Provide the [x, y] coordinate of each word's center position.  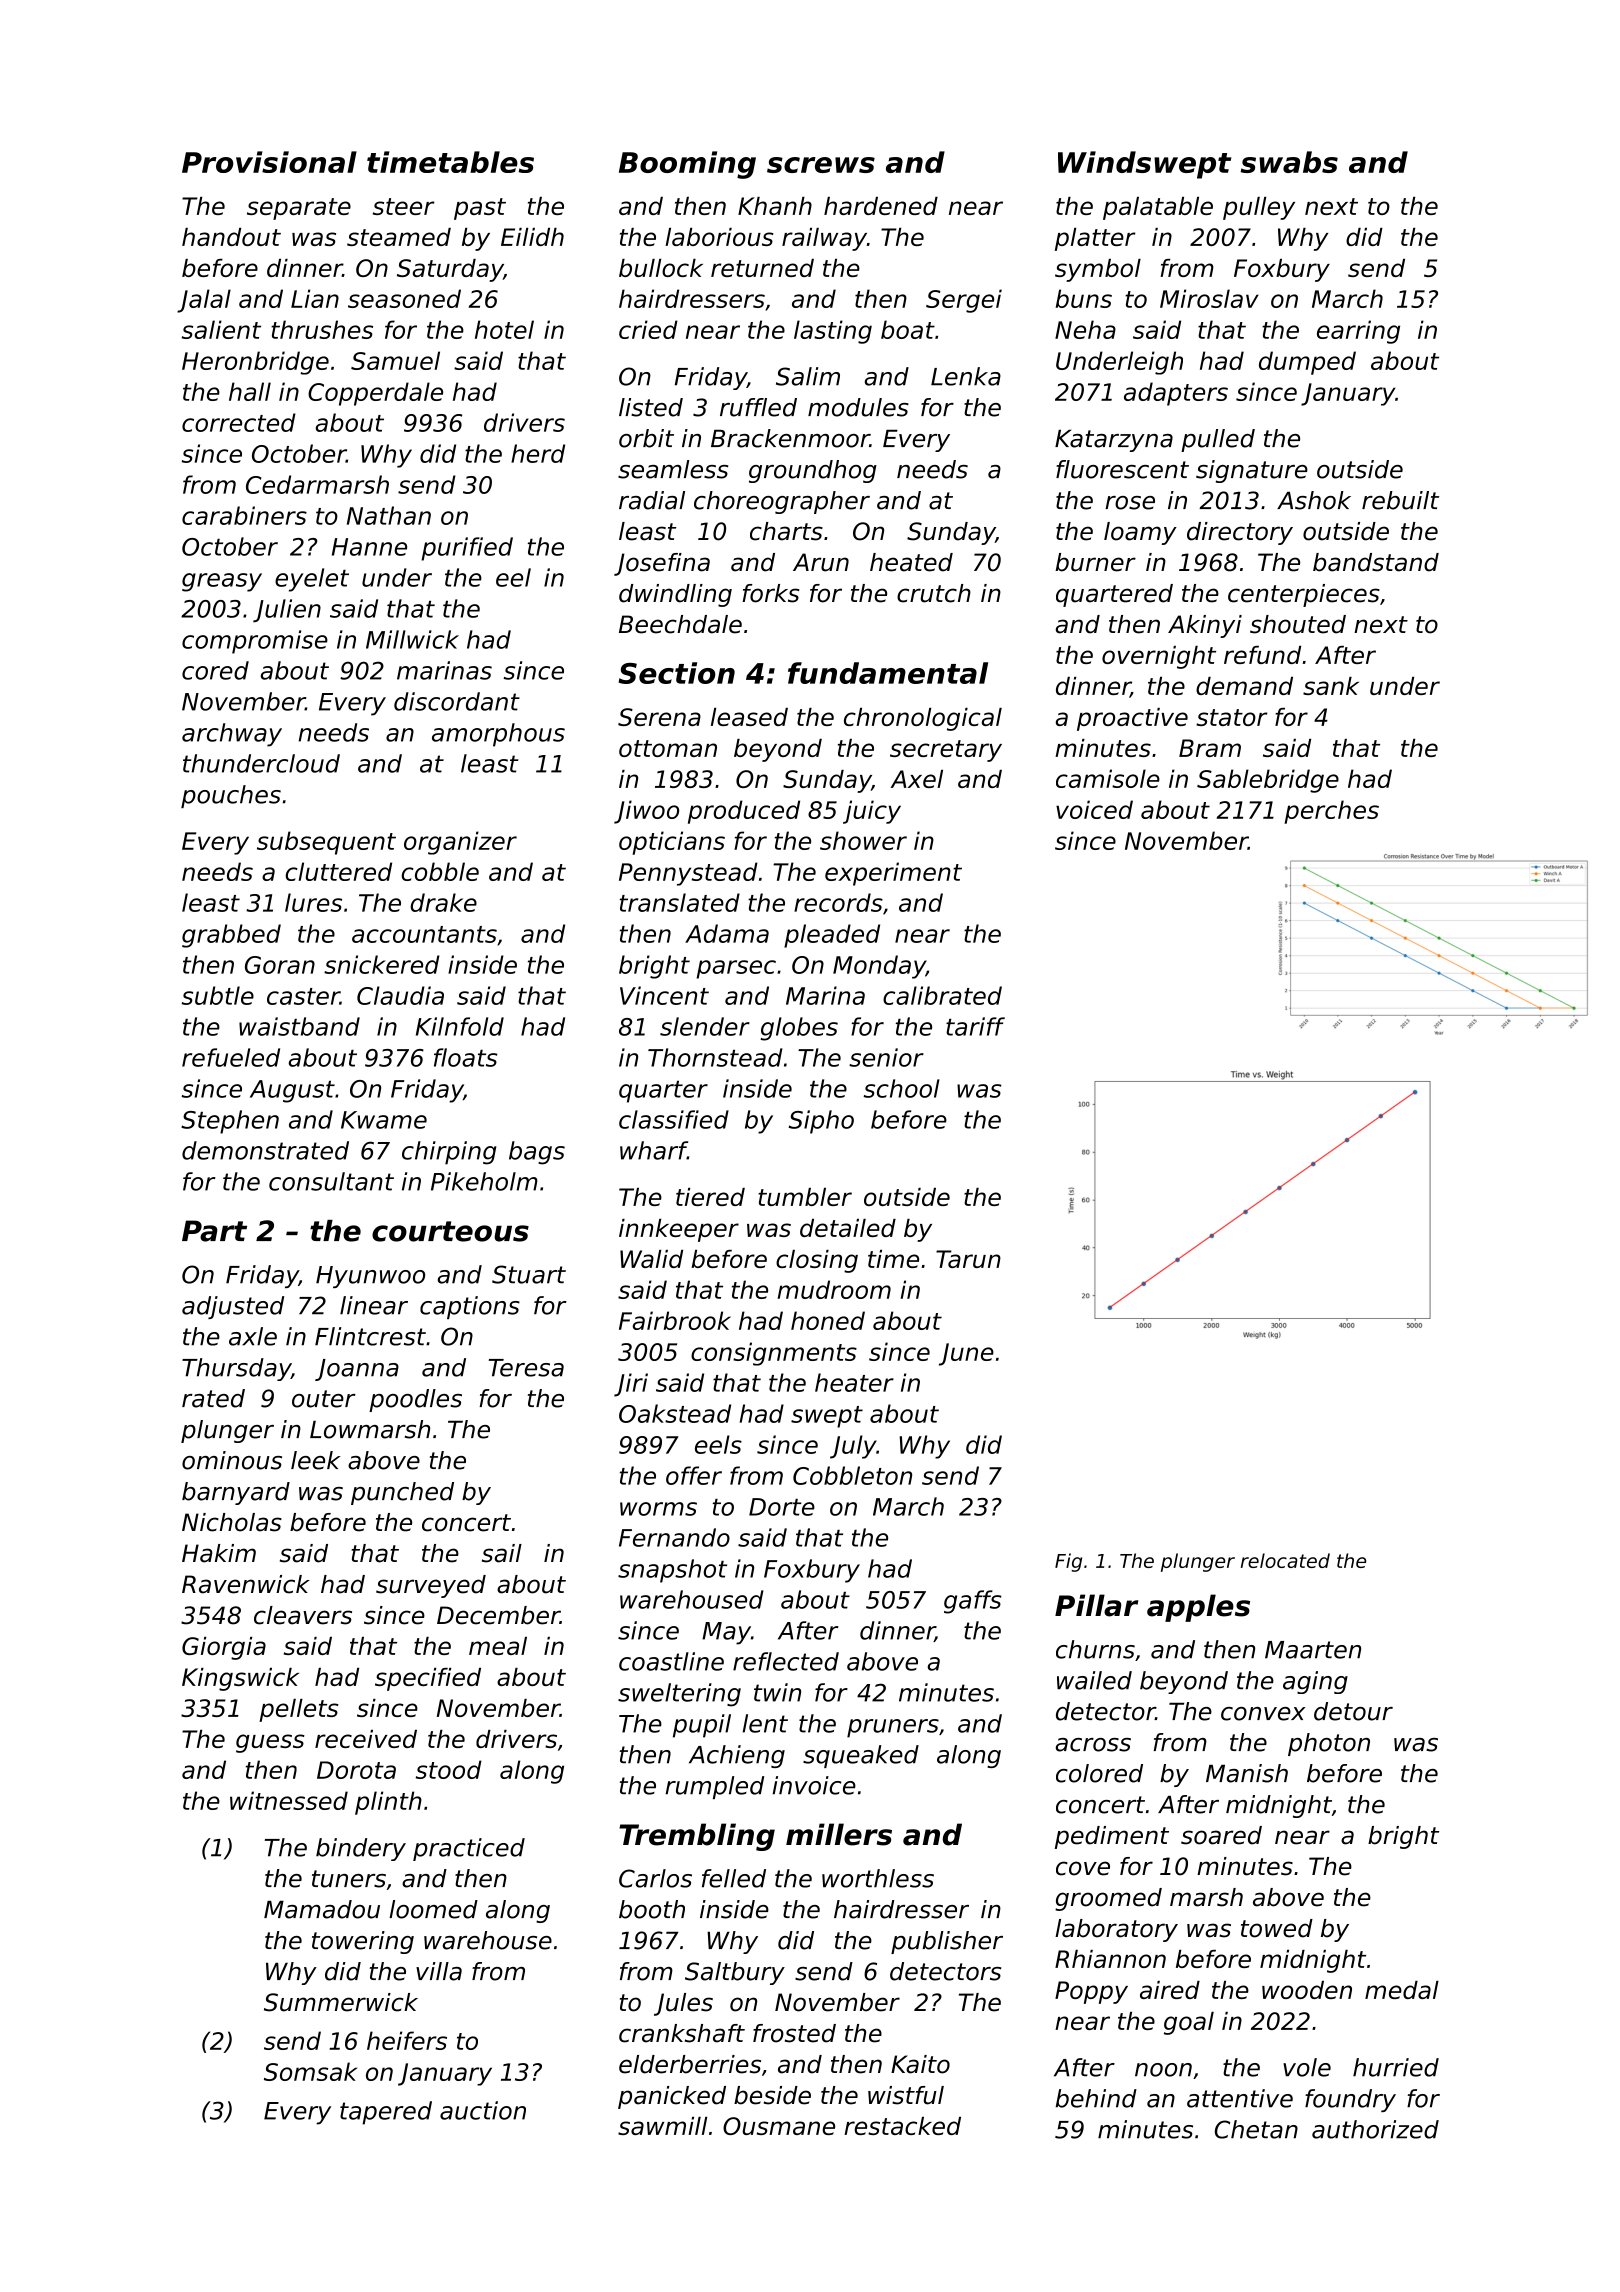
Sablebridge [1268, 781]
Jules [683, 2004]
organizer [460, 843]
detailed [848, 1228]
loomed [433, 1909]
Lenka [966, 376]
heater [854, 1382]
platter [1095, 239]
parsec [736, 969]
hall [250, 391]
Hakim [219, 1553]
